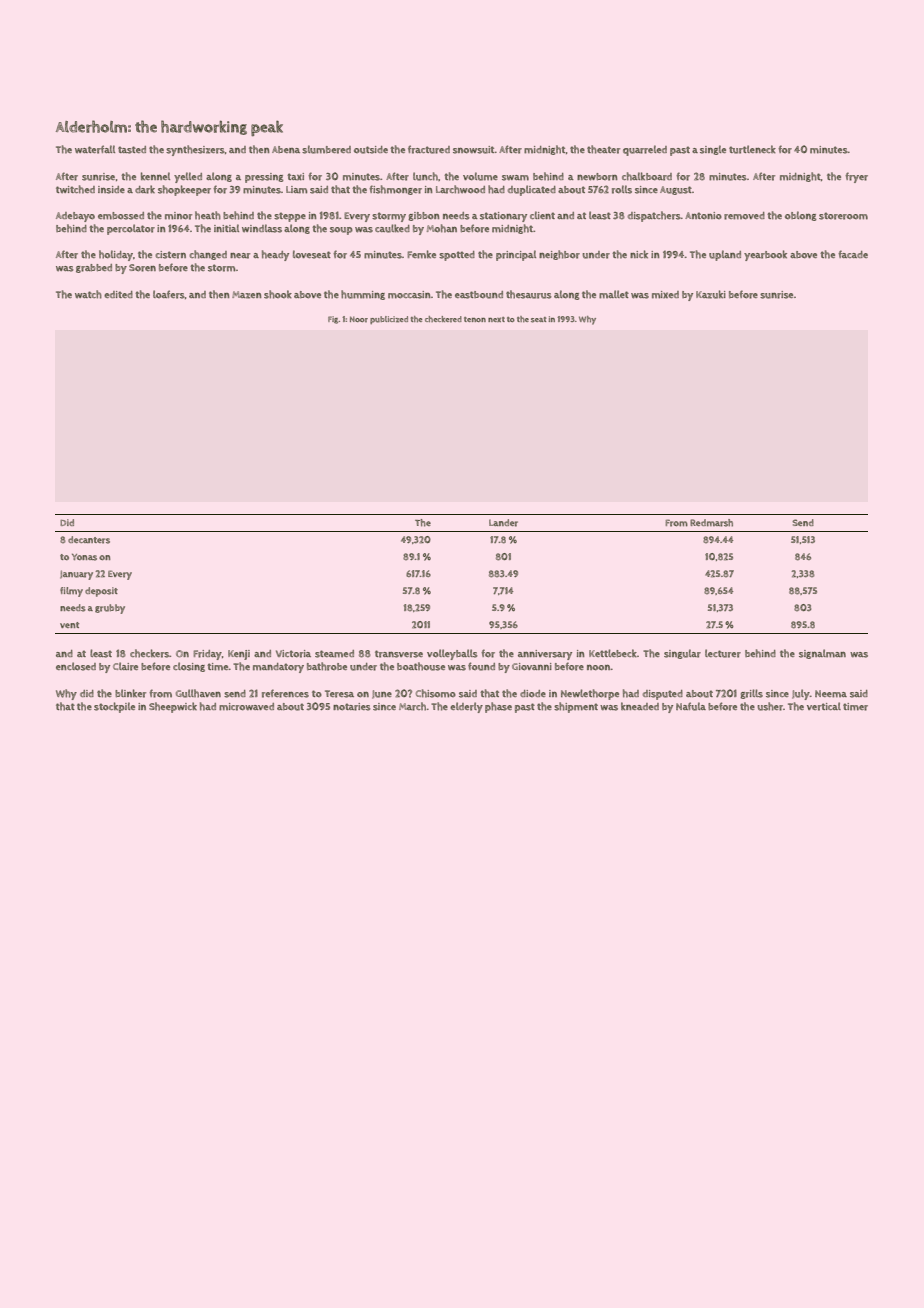  Describe the element at coordinates (188, 177) in the screenshot. I see `yelled` at that location.
